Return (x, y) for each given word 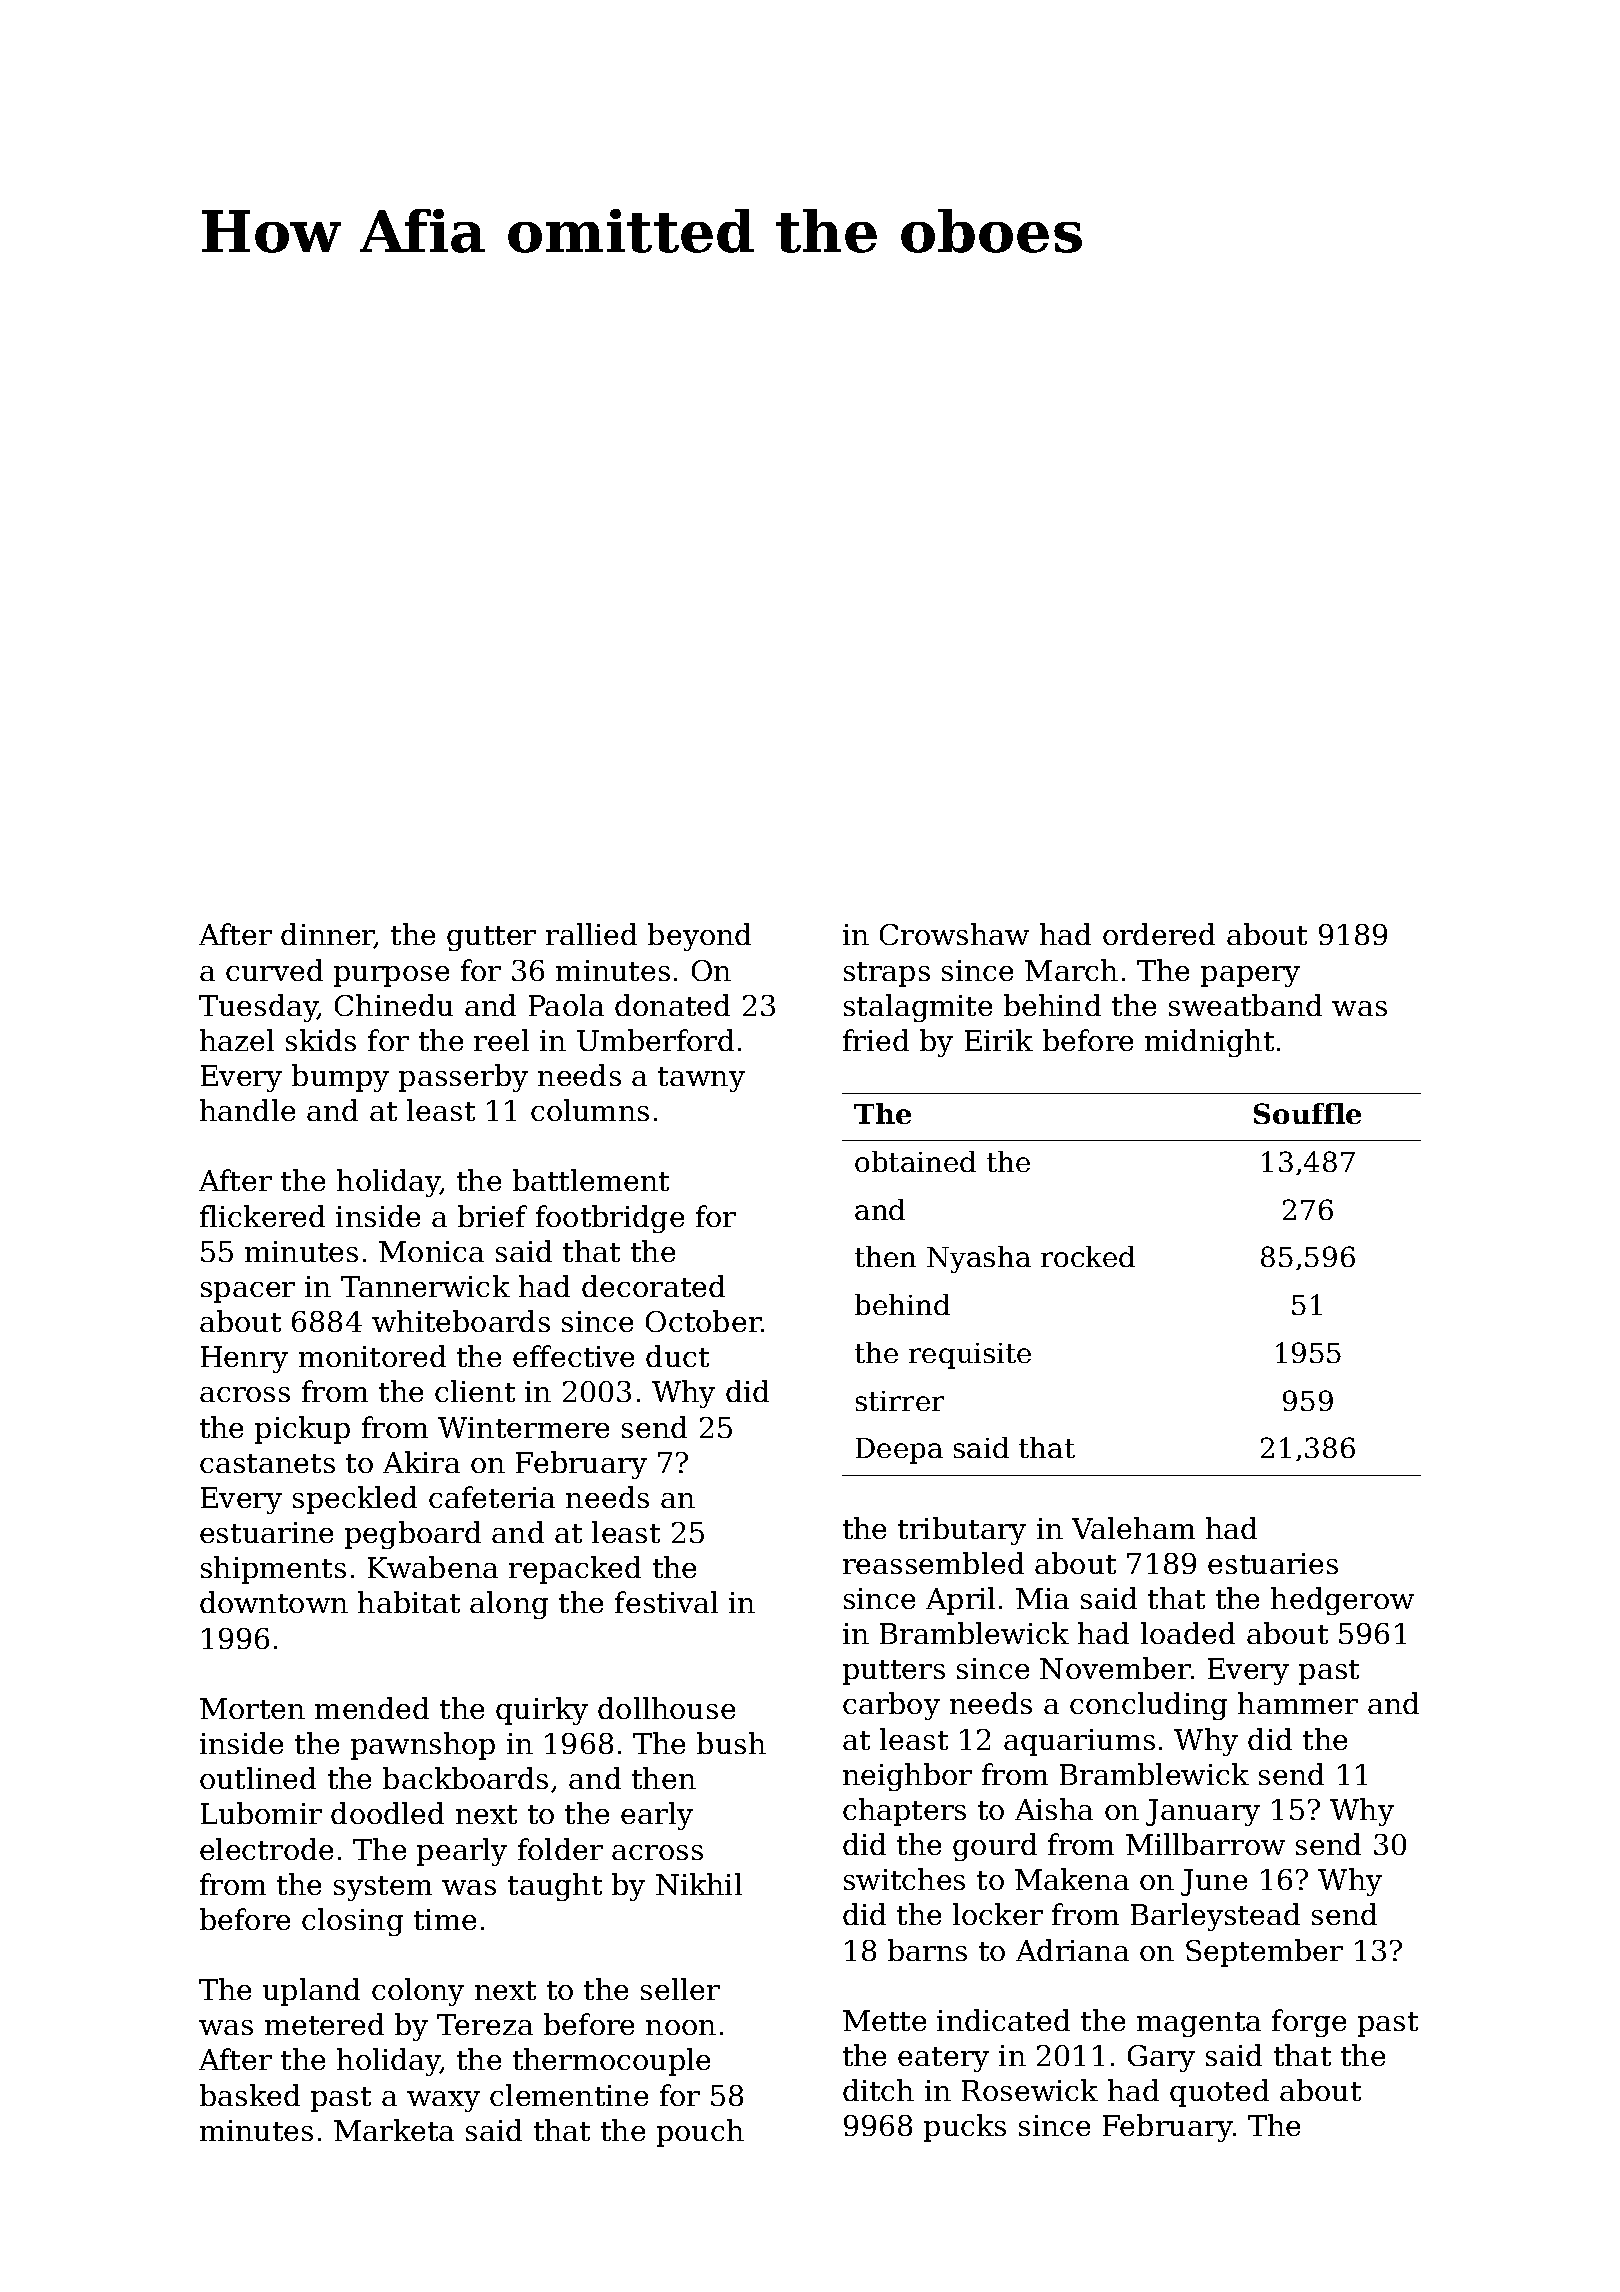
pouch (700, 2133)
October (704, 1321)
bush (731, 1743)
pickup (302, 1430)
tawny (701, 1079)
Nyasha (979, 1259)
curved (274, 970)
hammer (1298, 1703)
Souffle (1307, 1113)
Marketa (394, 2130)
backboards (465, 1778)
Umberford (655, 1040)
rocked (1088, 1256)
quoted (1219, 2093)
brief (492, 1216)
